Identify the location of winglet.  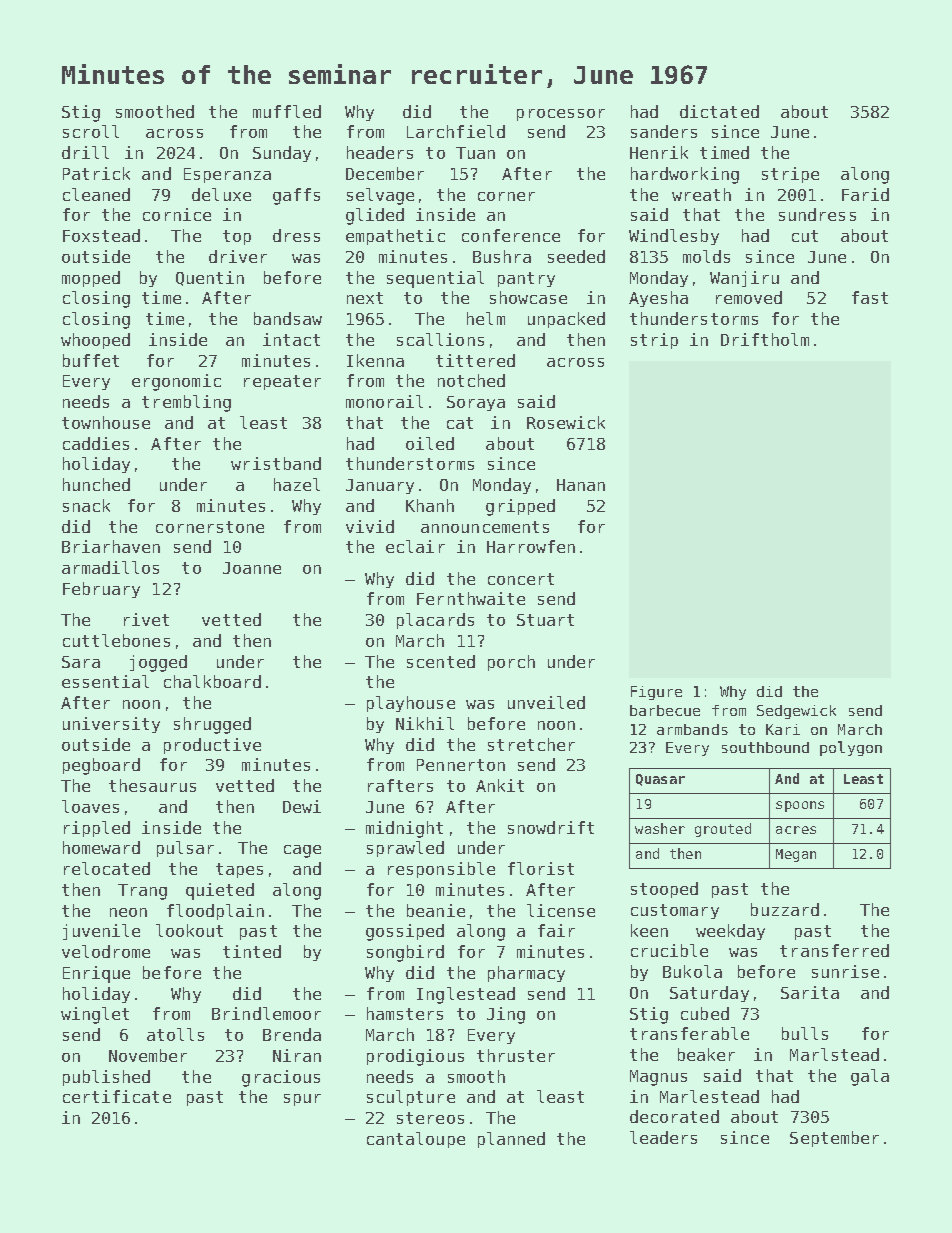
(95, 1015).
